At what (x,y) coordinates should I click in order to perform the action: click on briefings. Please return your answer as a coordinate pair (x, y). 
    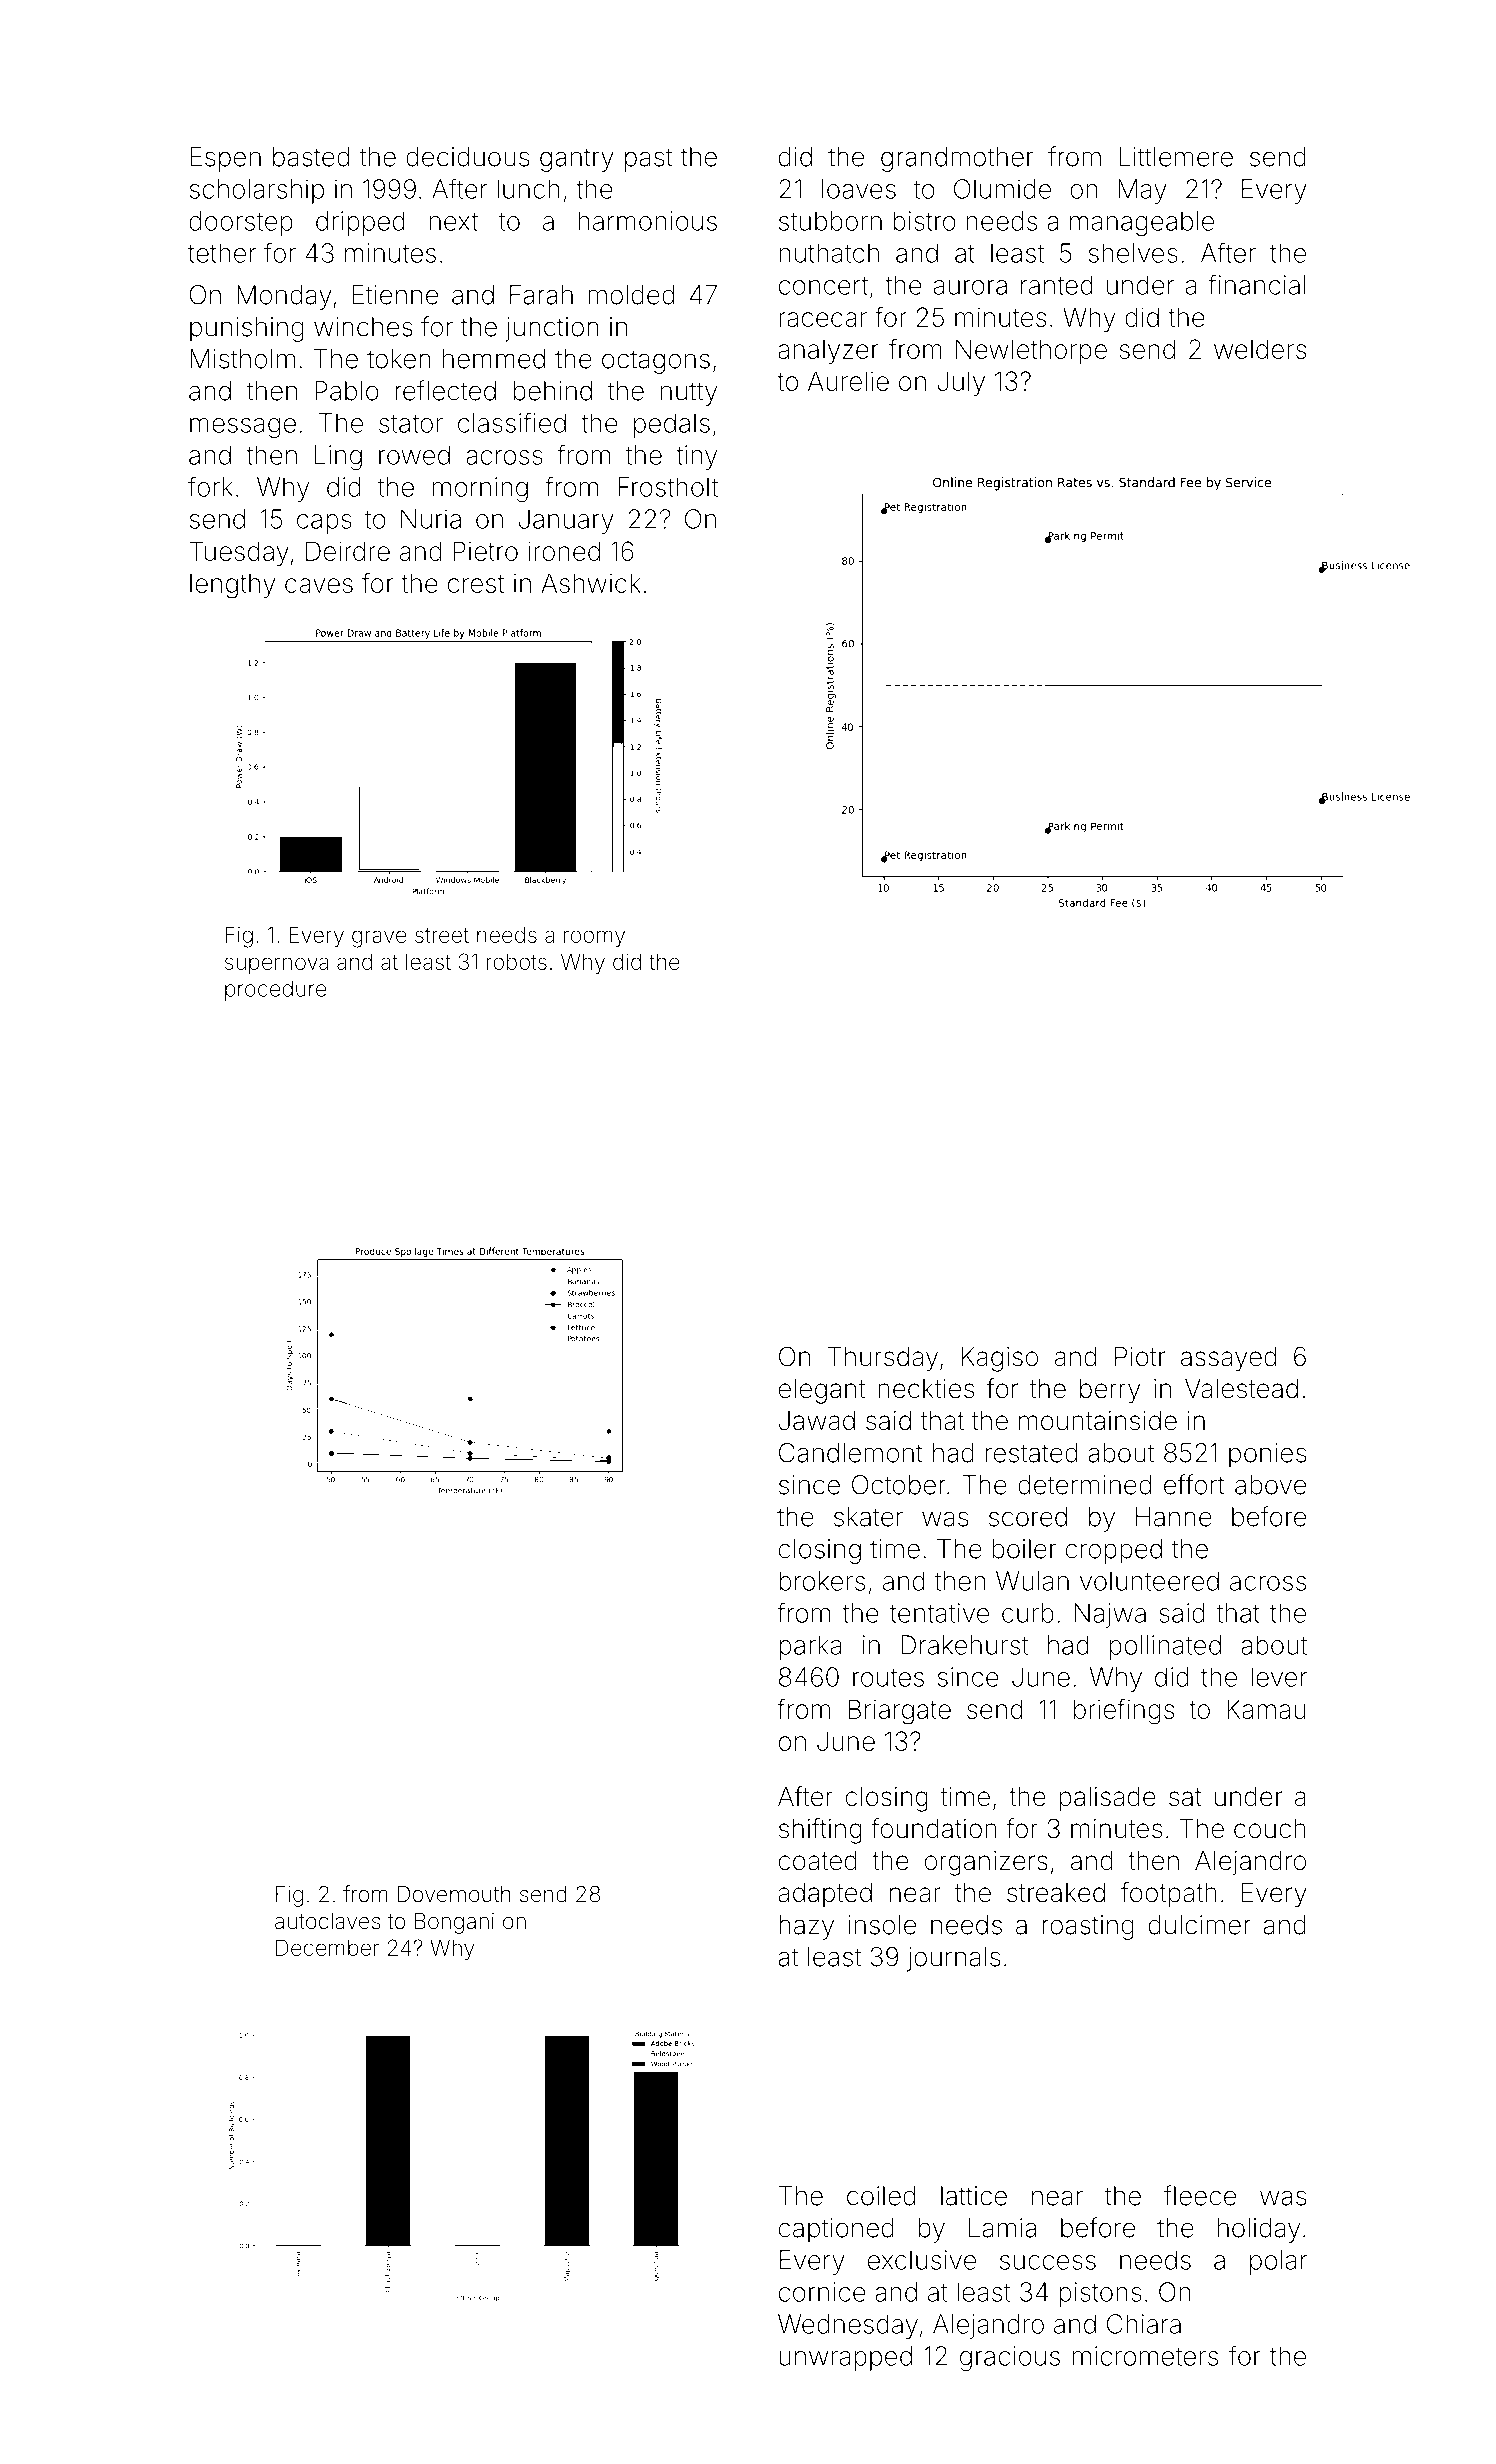
    Looking at the image, I should click on (1124, 1712).
